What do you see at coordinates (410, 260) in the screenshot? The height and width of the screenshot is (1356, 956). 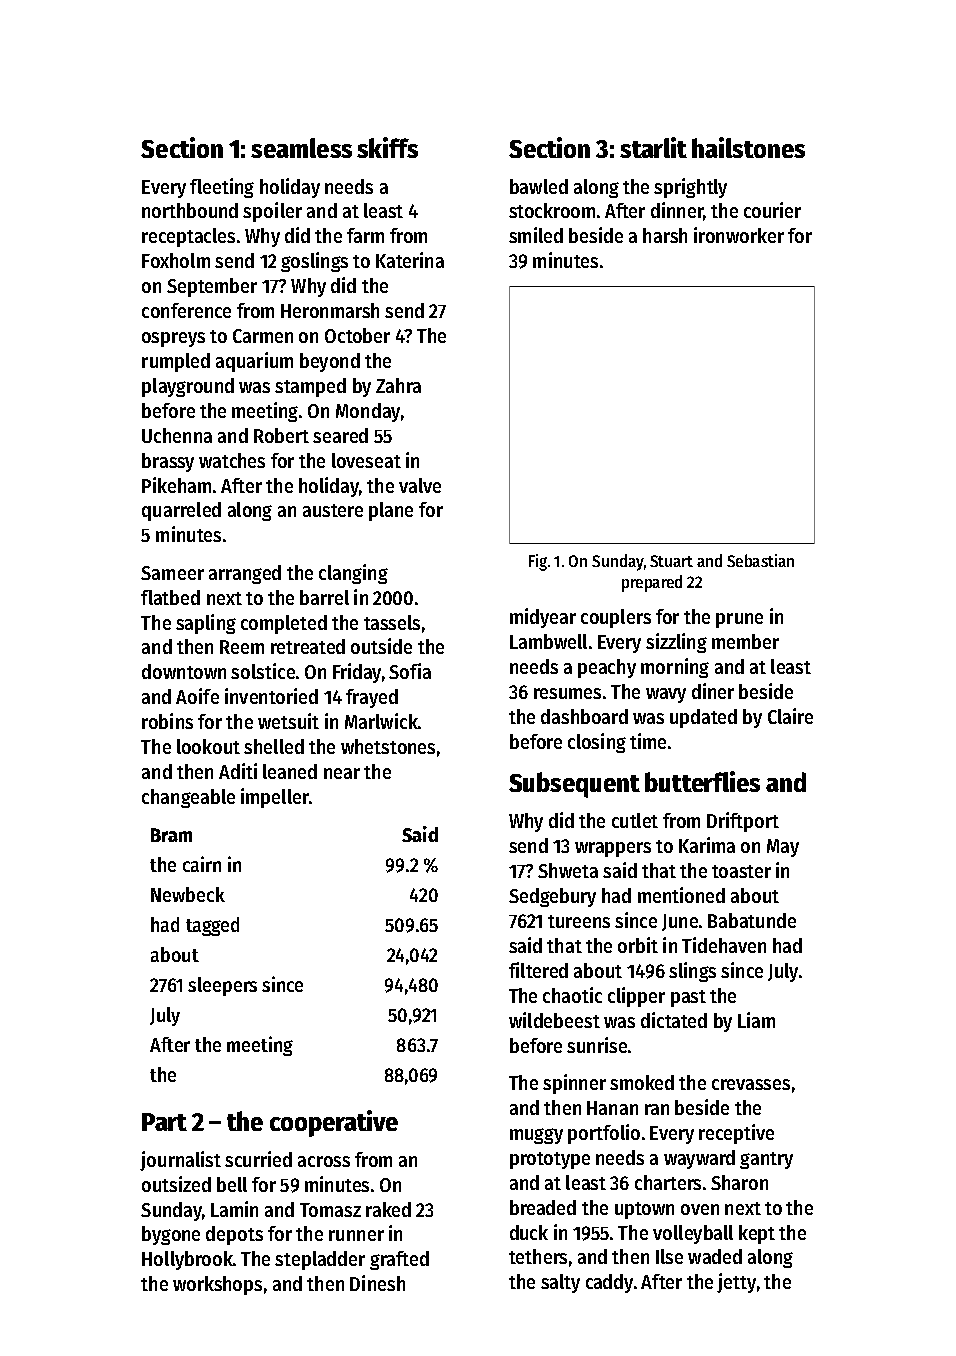 I see `Katerina` at bounding box center [410, 260].
